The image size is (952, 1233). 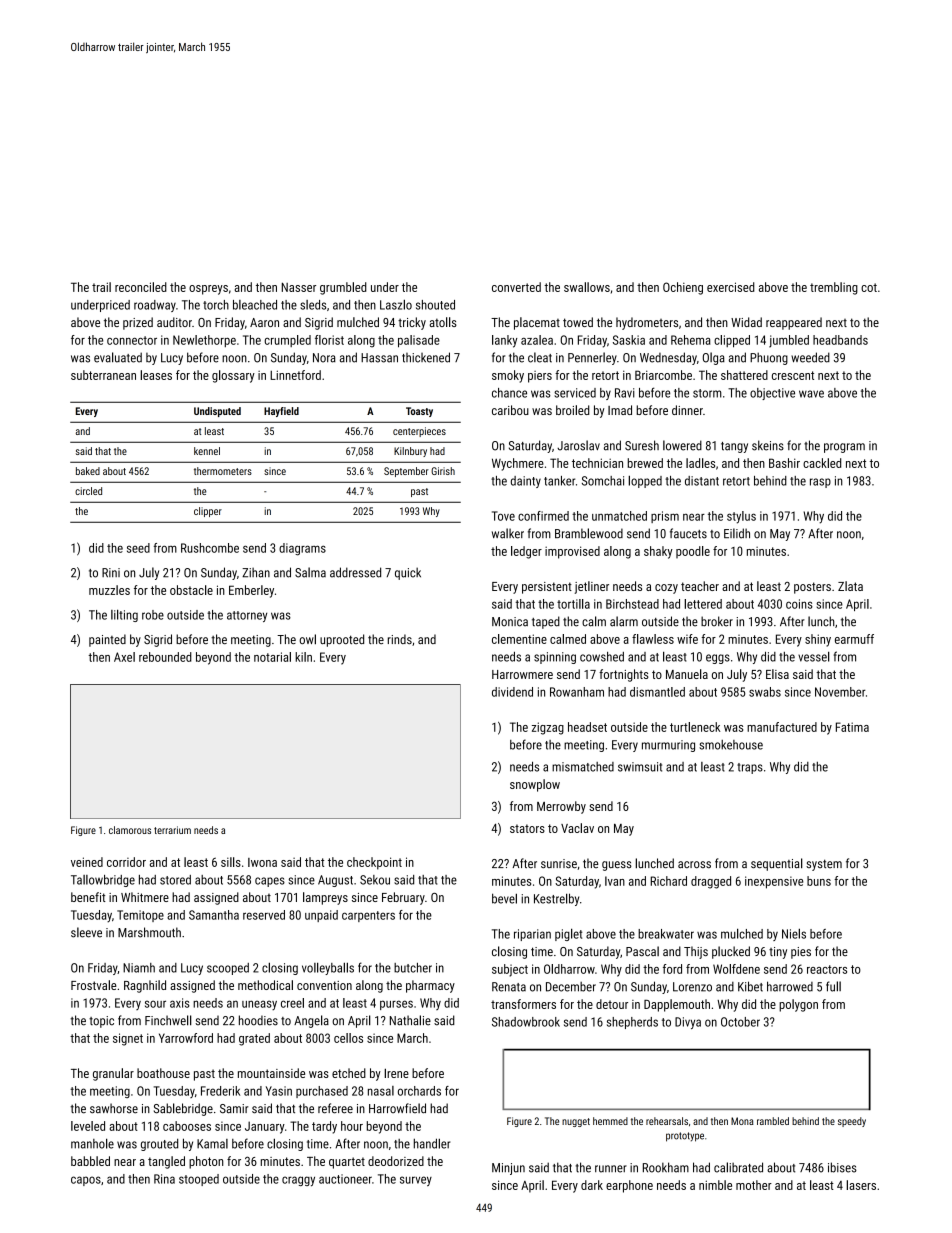 What do you see at coordinates (741, 517) in the image?
I see `stylus` at bounding box center [741, 517].
